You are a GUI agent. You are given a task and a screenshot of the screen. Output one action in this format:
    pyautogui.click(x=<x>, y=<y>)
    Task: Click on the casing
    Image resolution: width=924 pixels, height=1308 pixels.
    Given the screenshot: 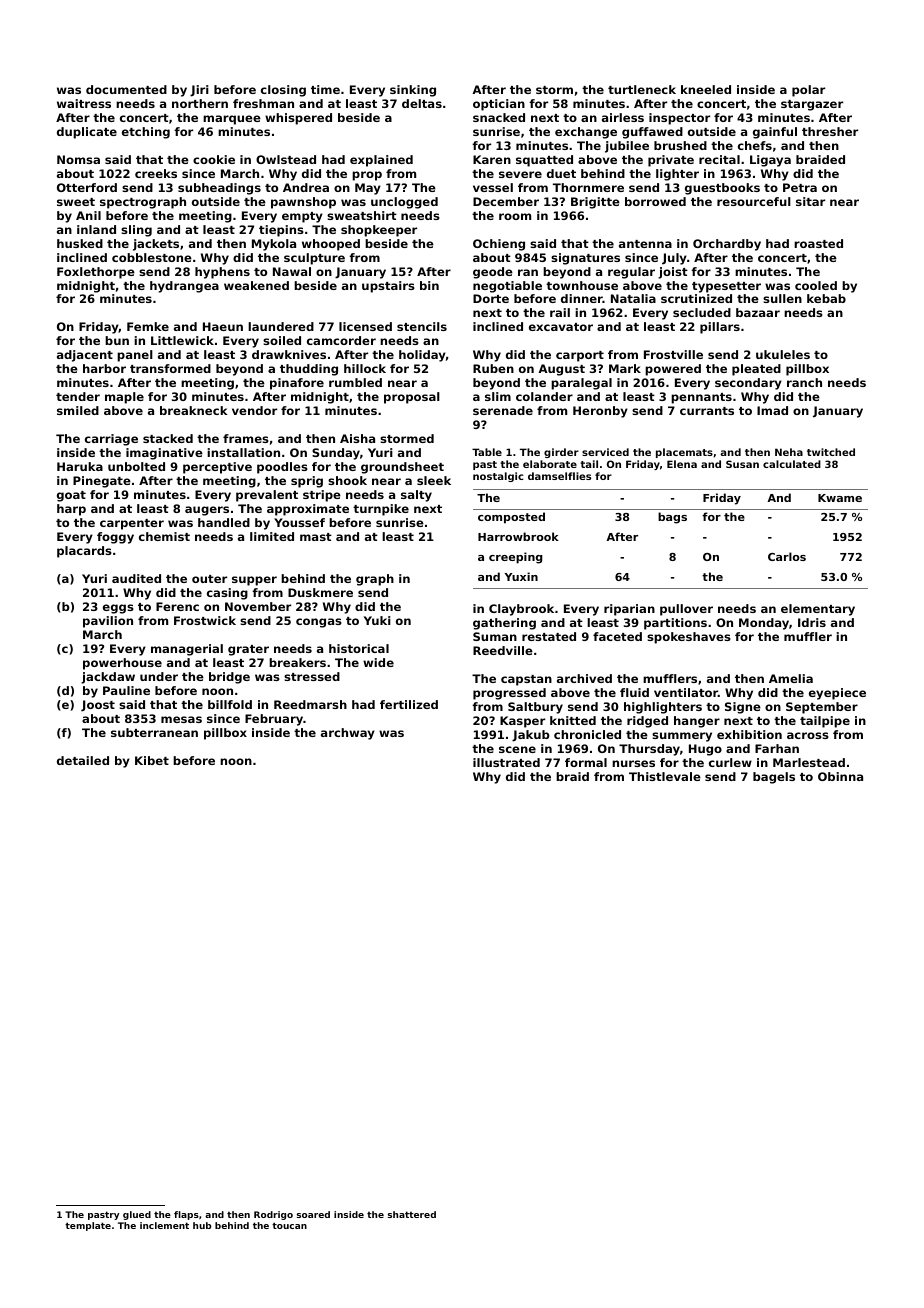 What is the action you would take?
    pyautogui.click(x=227, y=594)
